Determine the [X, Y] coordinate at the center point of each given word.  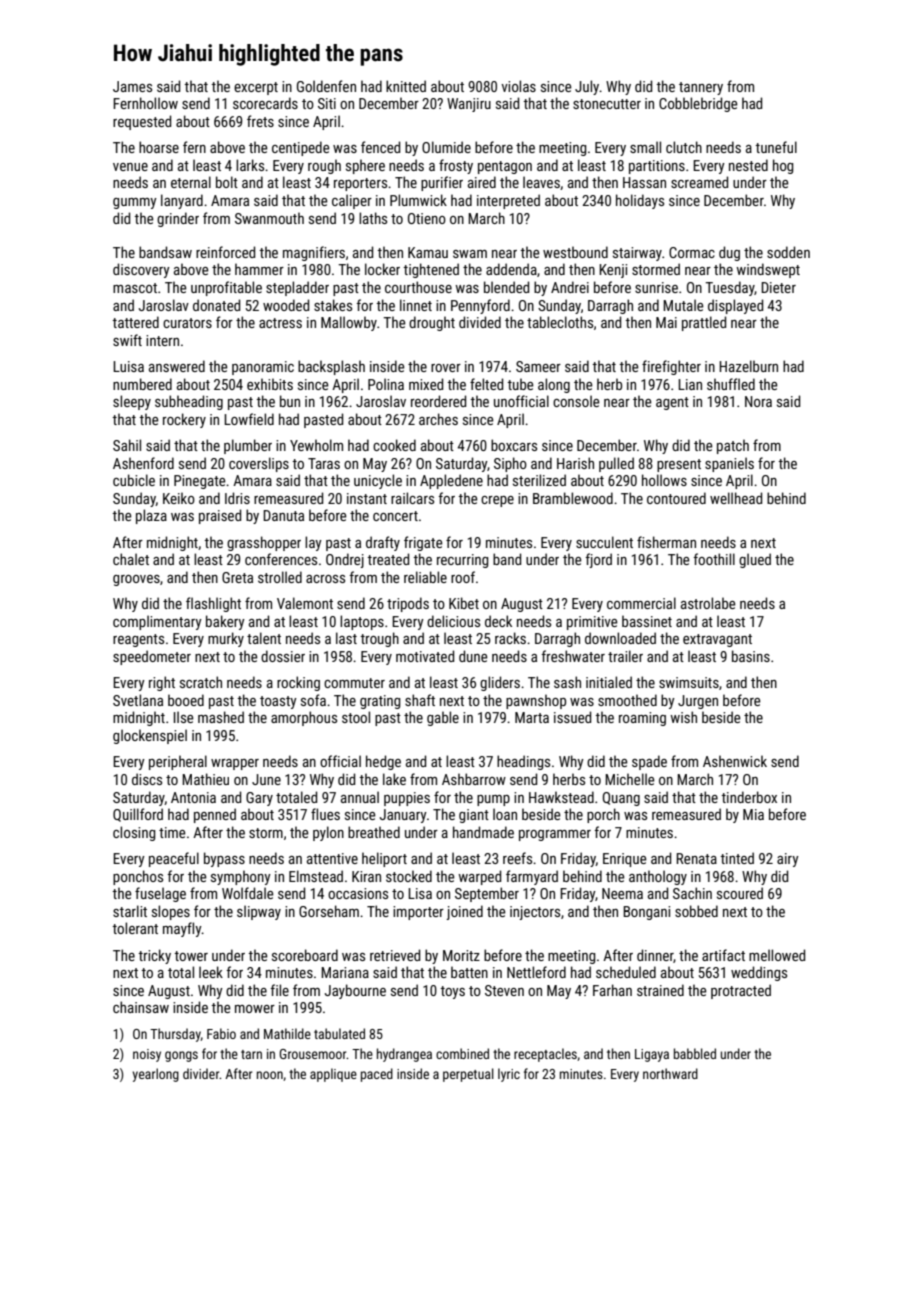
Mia [753, 814]
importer [418, 913]
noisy [147, 1055]
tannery [701, 88]
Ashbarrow [474, 779]
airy [788, 860]
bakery [225, 622]
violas [518, 86]
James [132, 86]
